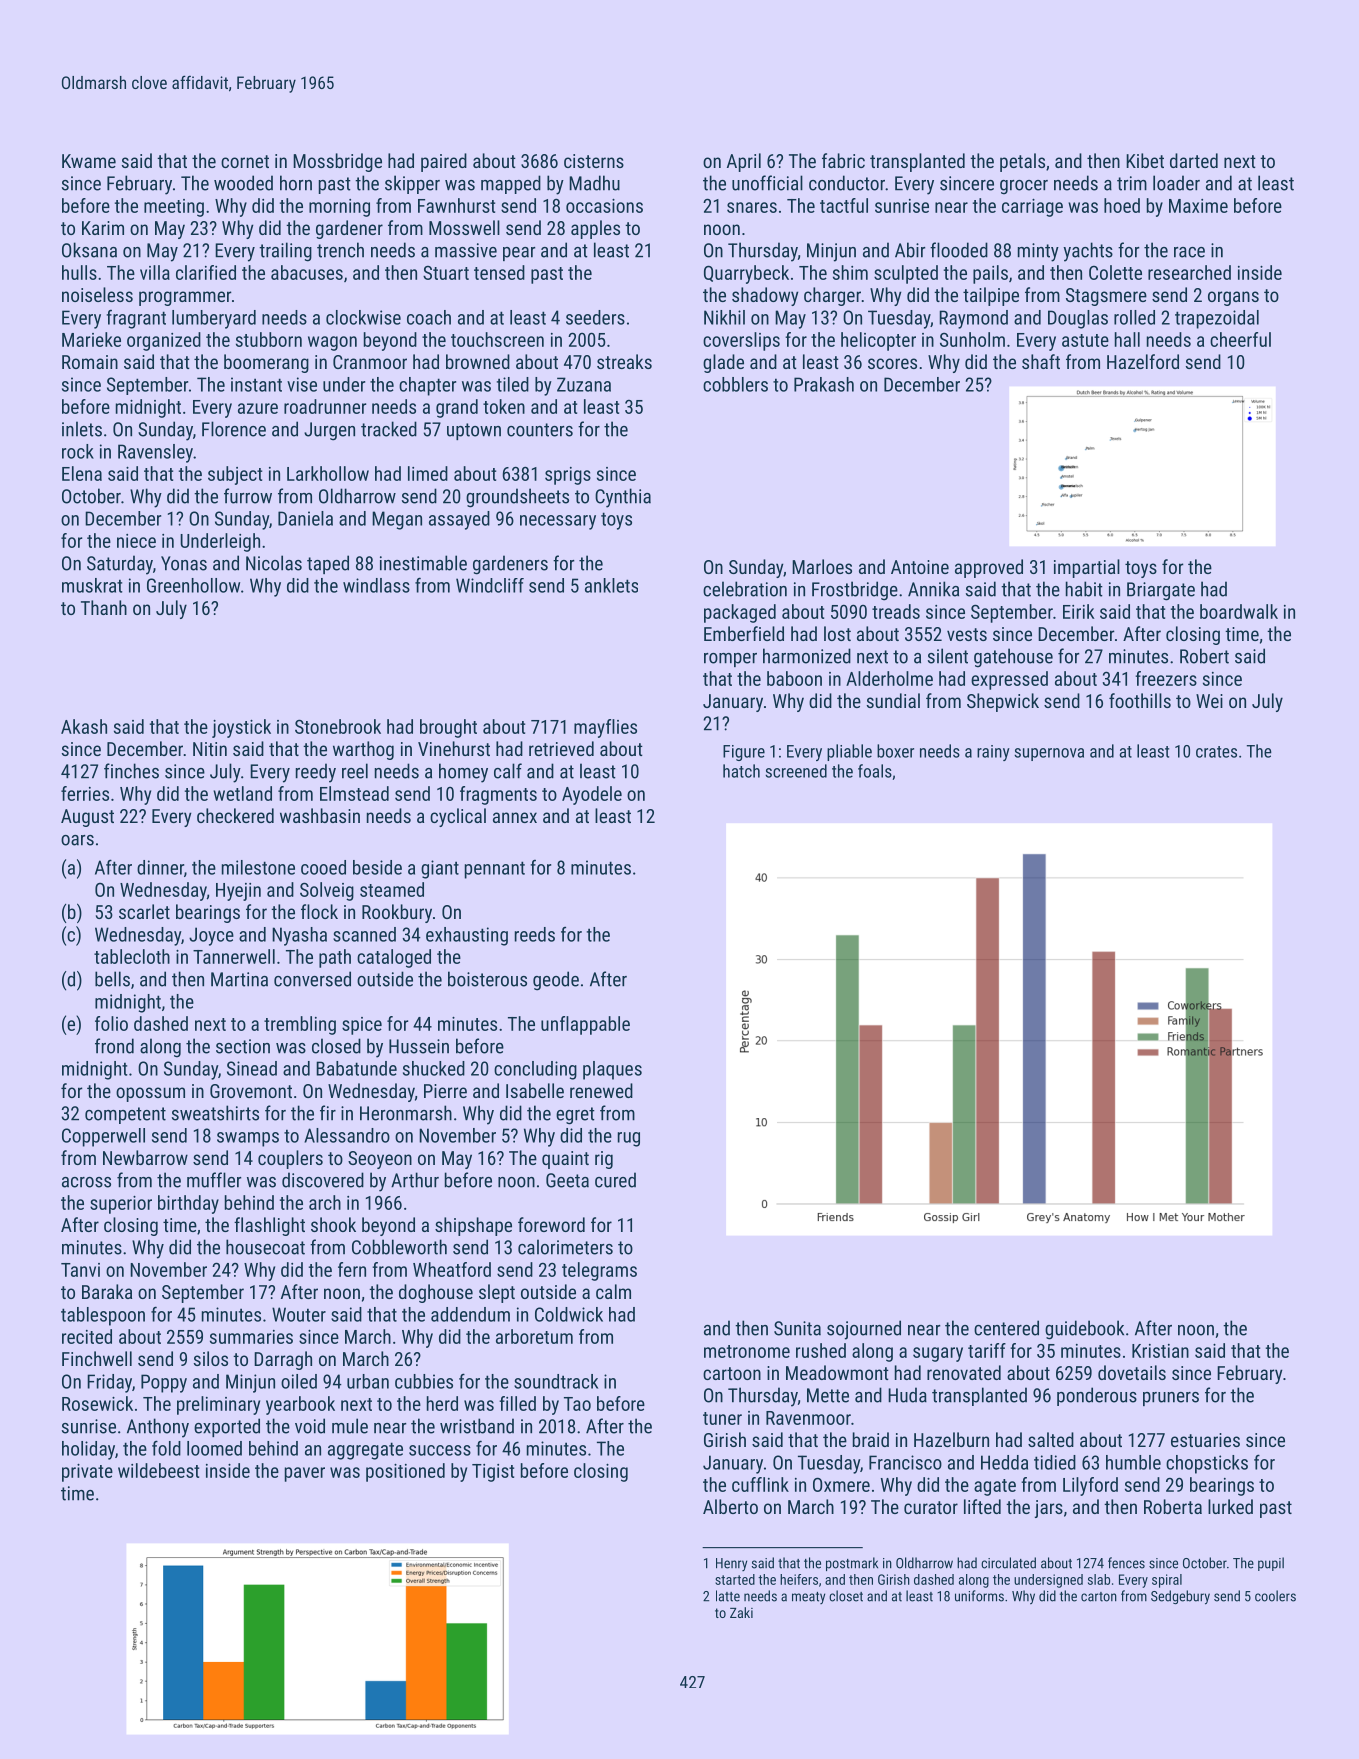 The image size is (1359, 1759). What do you see at coordinates (594, 161) in the screenshot?
I see `cisterns` at bounding box center [594, 161].
